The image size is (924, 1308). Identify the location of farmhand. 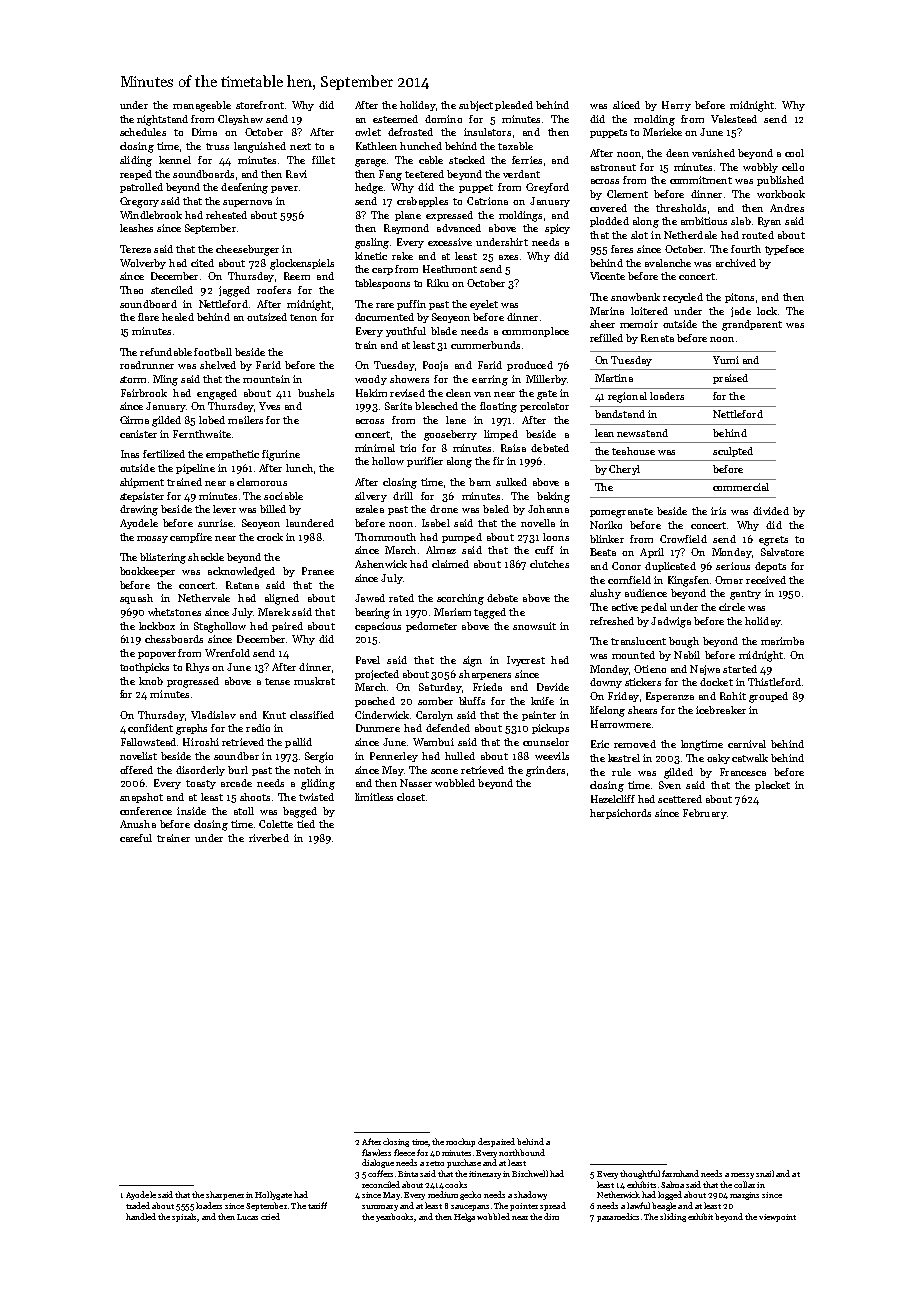
(680, 1173).
